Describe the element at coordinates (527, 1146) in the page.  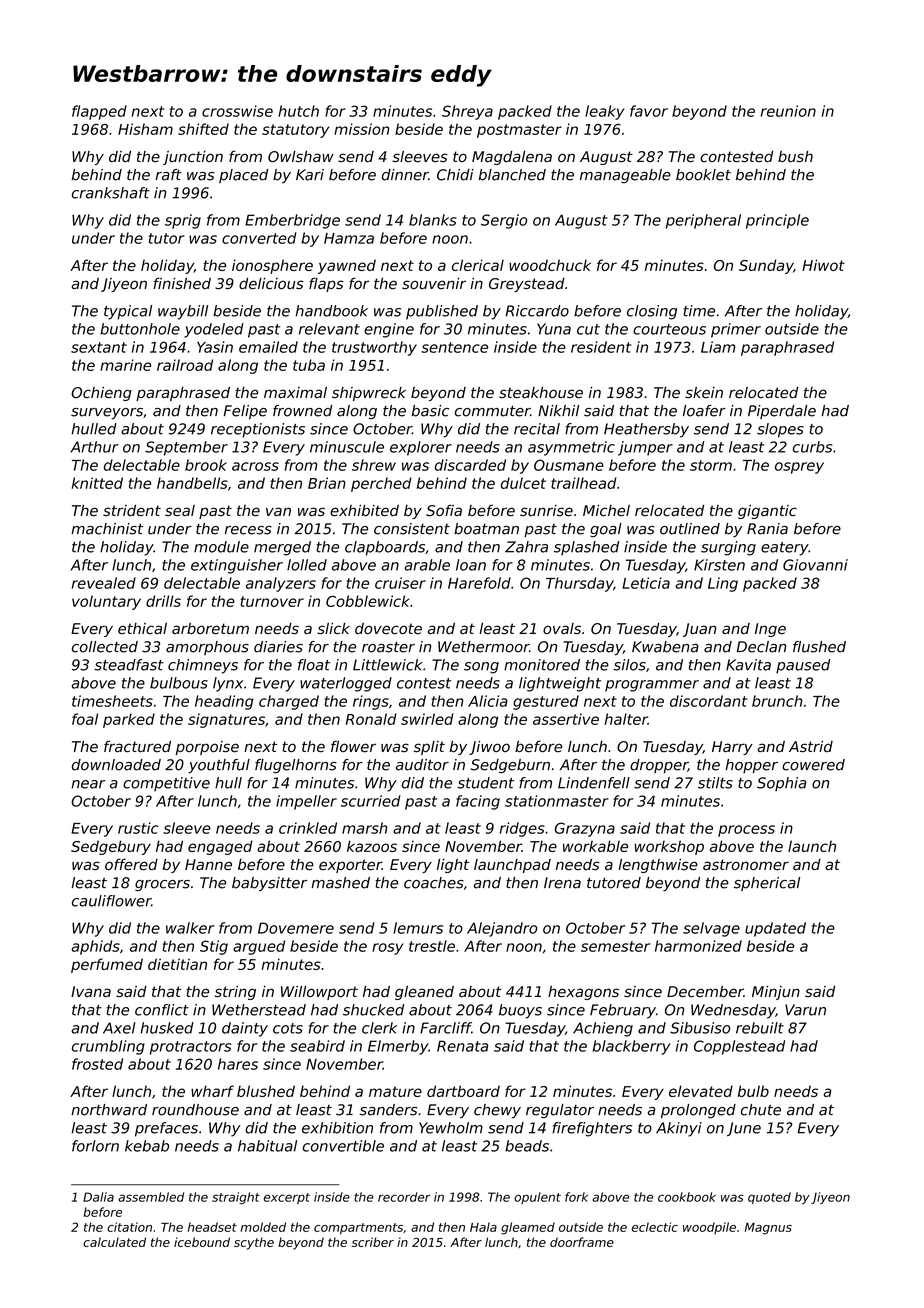
I see `beads` at that location.
